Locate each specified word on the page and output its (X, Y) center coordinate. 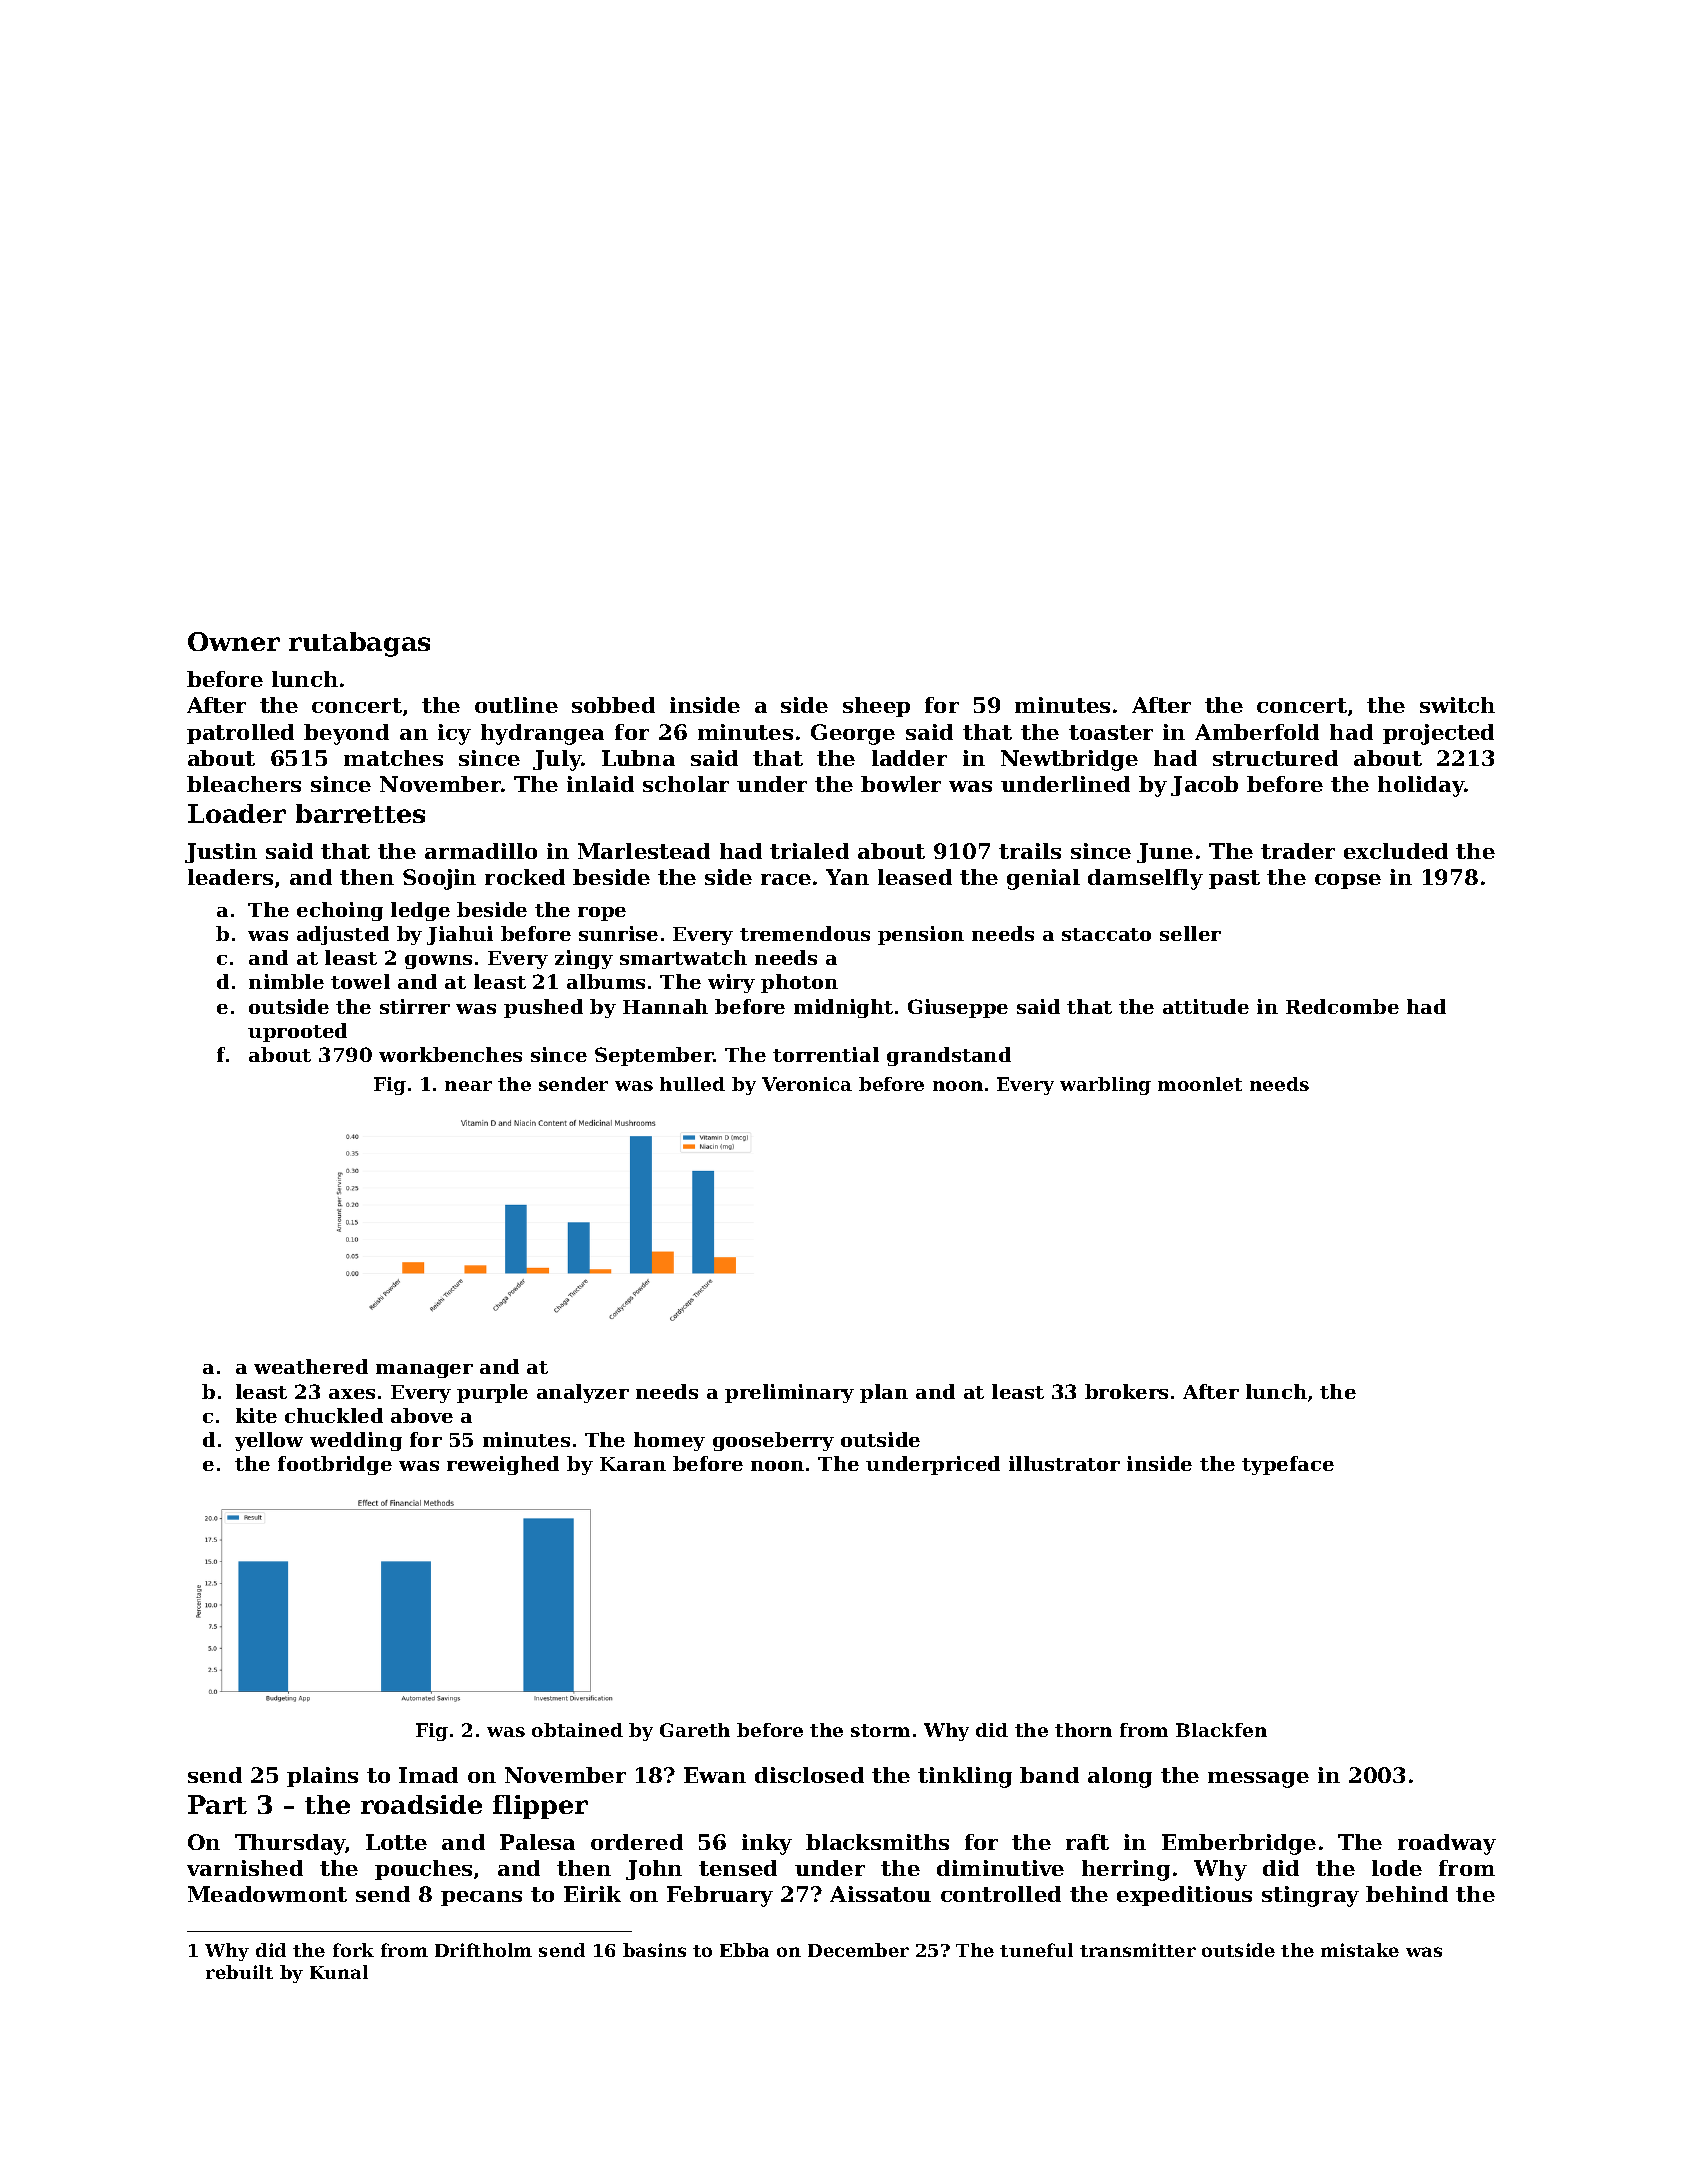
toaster (1111, 732)
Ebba (744, 1950)
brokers (1126, 1391)
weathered (311, 1366)
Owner (234, 641)
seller (1190, 933)
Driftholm (483, 1950)
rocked (525, 877)
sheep (876, 707)
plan (884, 1393)
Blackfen (1221, 1730)
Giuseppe (958, 1008)
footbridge (335, 1465)
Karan (633, 1464)
